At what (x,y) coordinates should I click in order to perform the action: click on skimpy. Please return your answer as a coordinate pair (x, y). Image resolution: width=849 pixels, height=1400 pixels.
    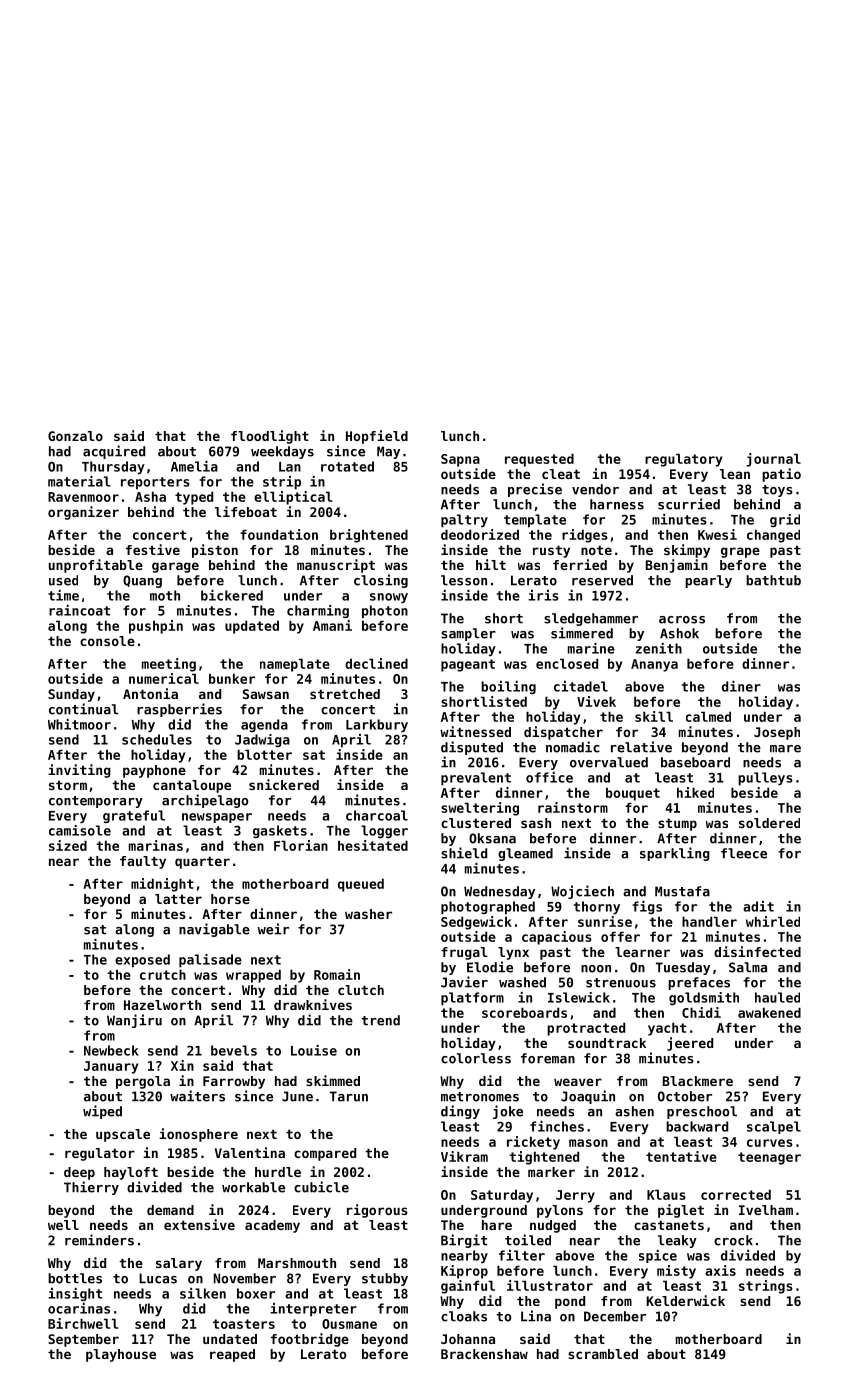
    Looking at the image, I should click on (687, 551).
